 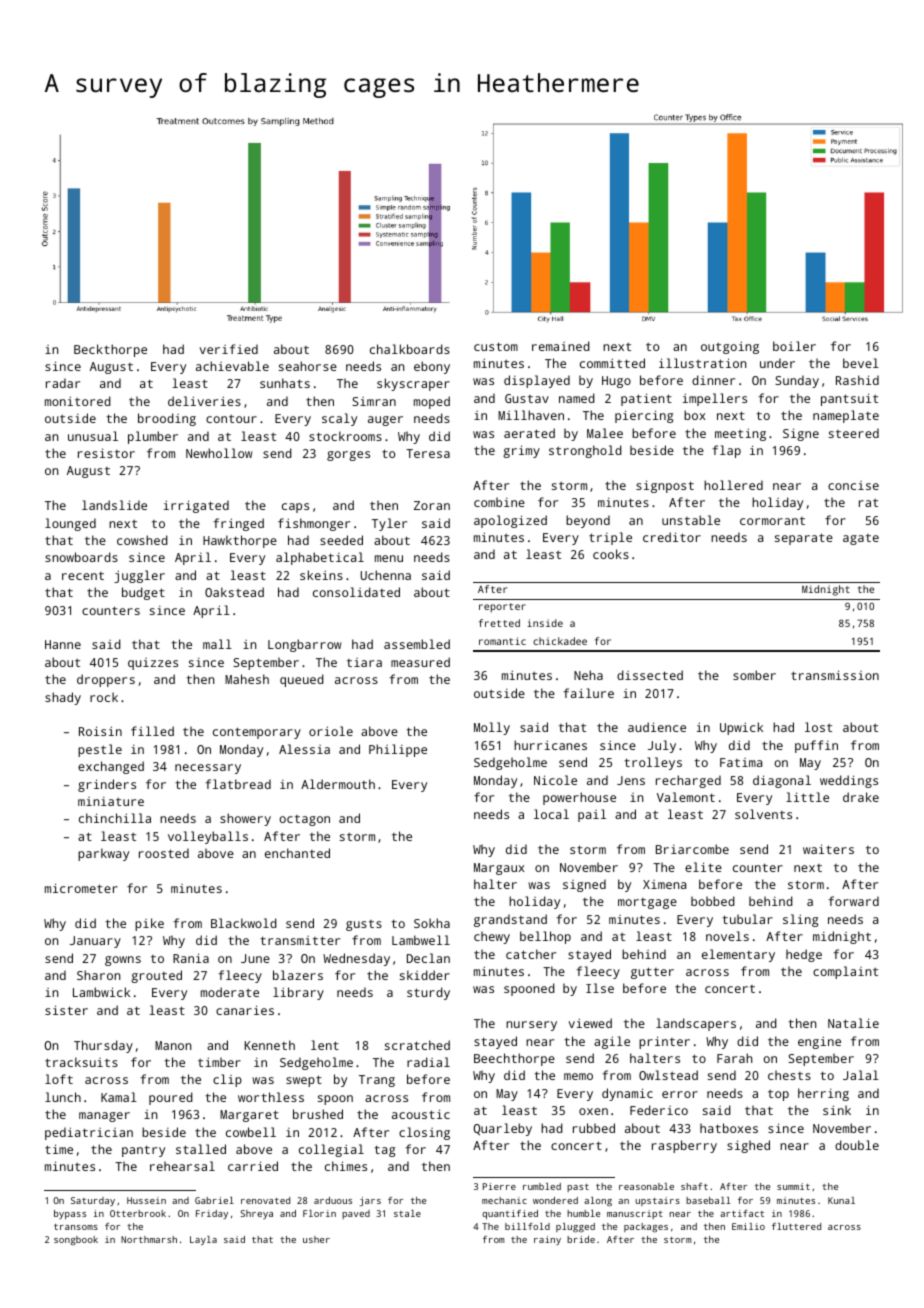 What do you see at coordinates (103, 854) in the screenshot?
I see `parkway` at bounding box center [103, 854].
